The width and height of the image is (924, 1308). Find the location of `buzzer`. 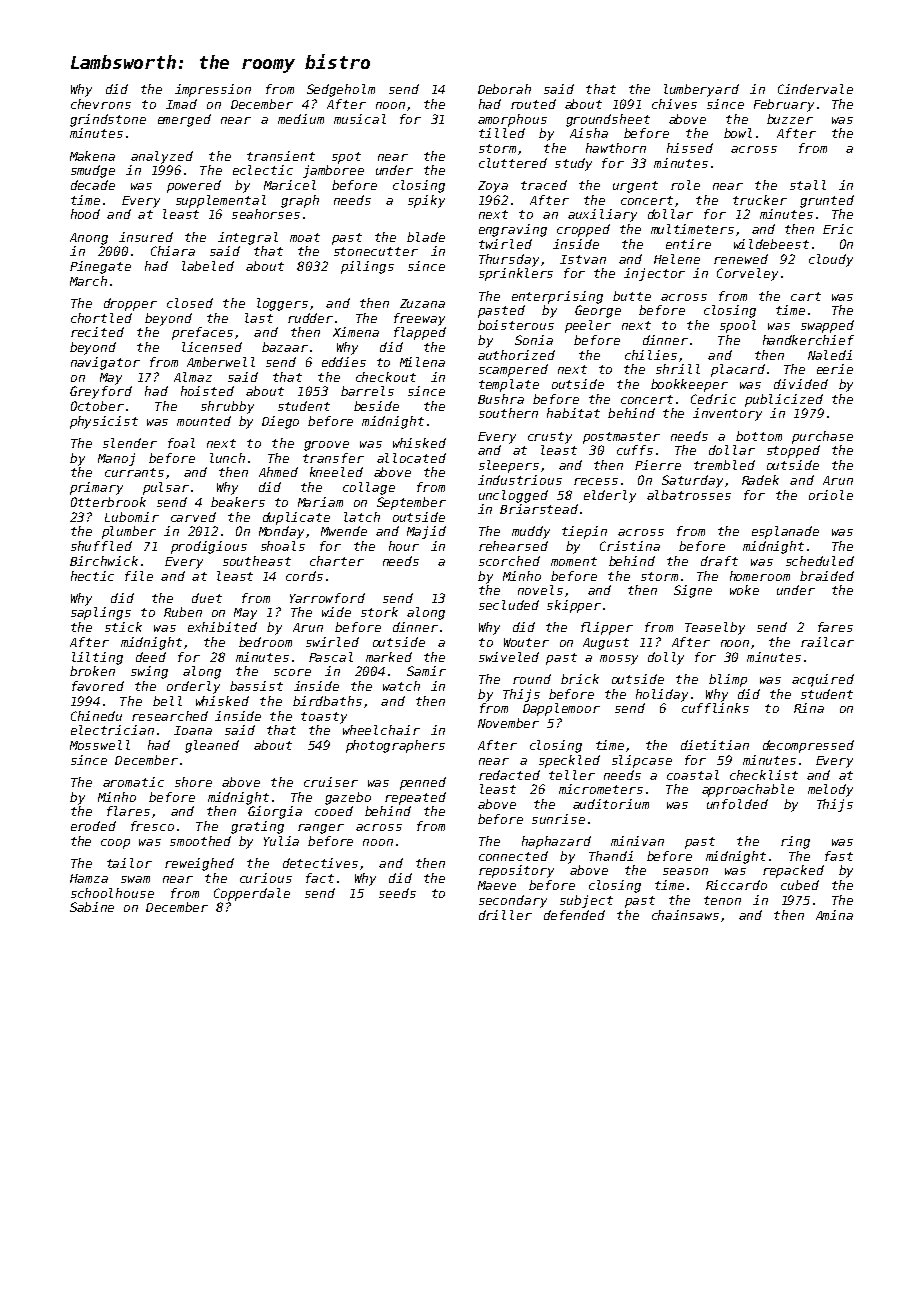

buzzer is located at coordinates (790, 119).
